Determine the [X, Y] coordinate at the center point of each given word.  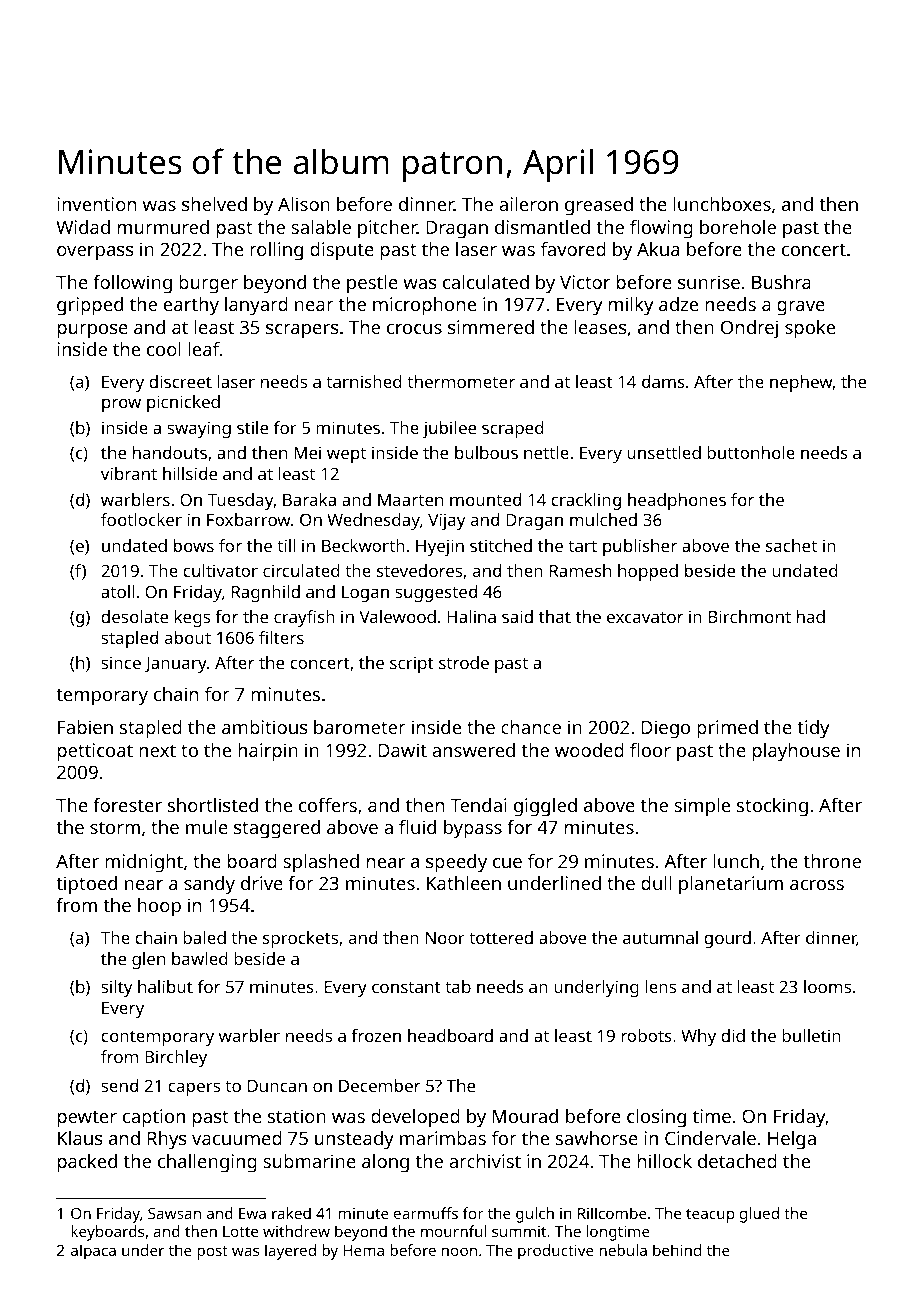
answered [473, 750]
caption [154, 1118]
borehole [738, 227]
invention [96, 204]
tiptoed [86, 885]
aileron [528, 204]
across [817, 885]
